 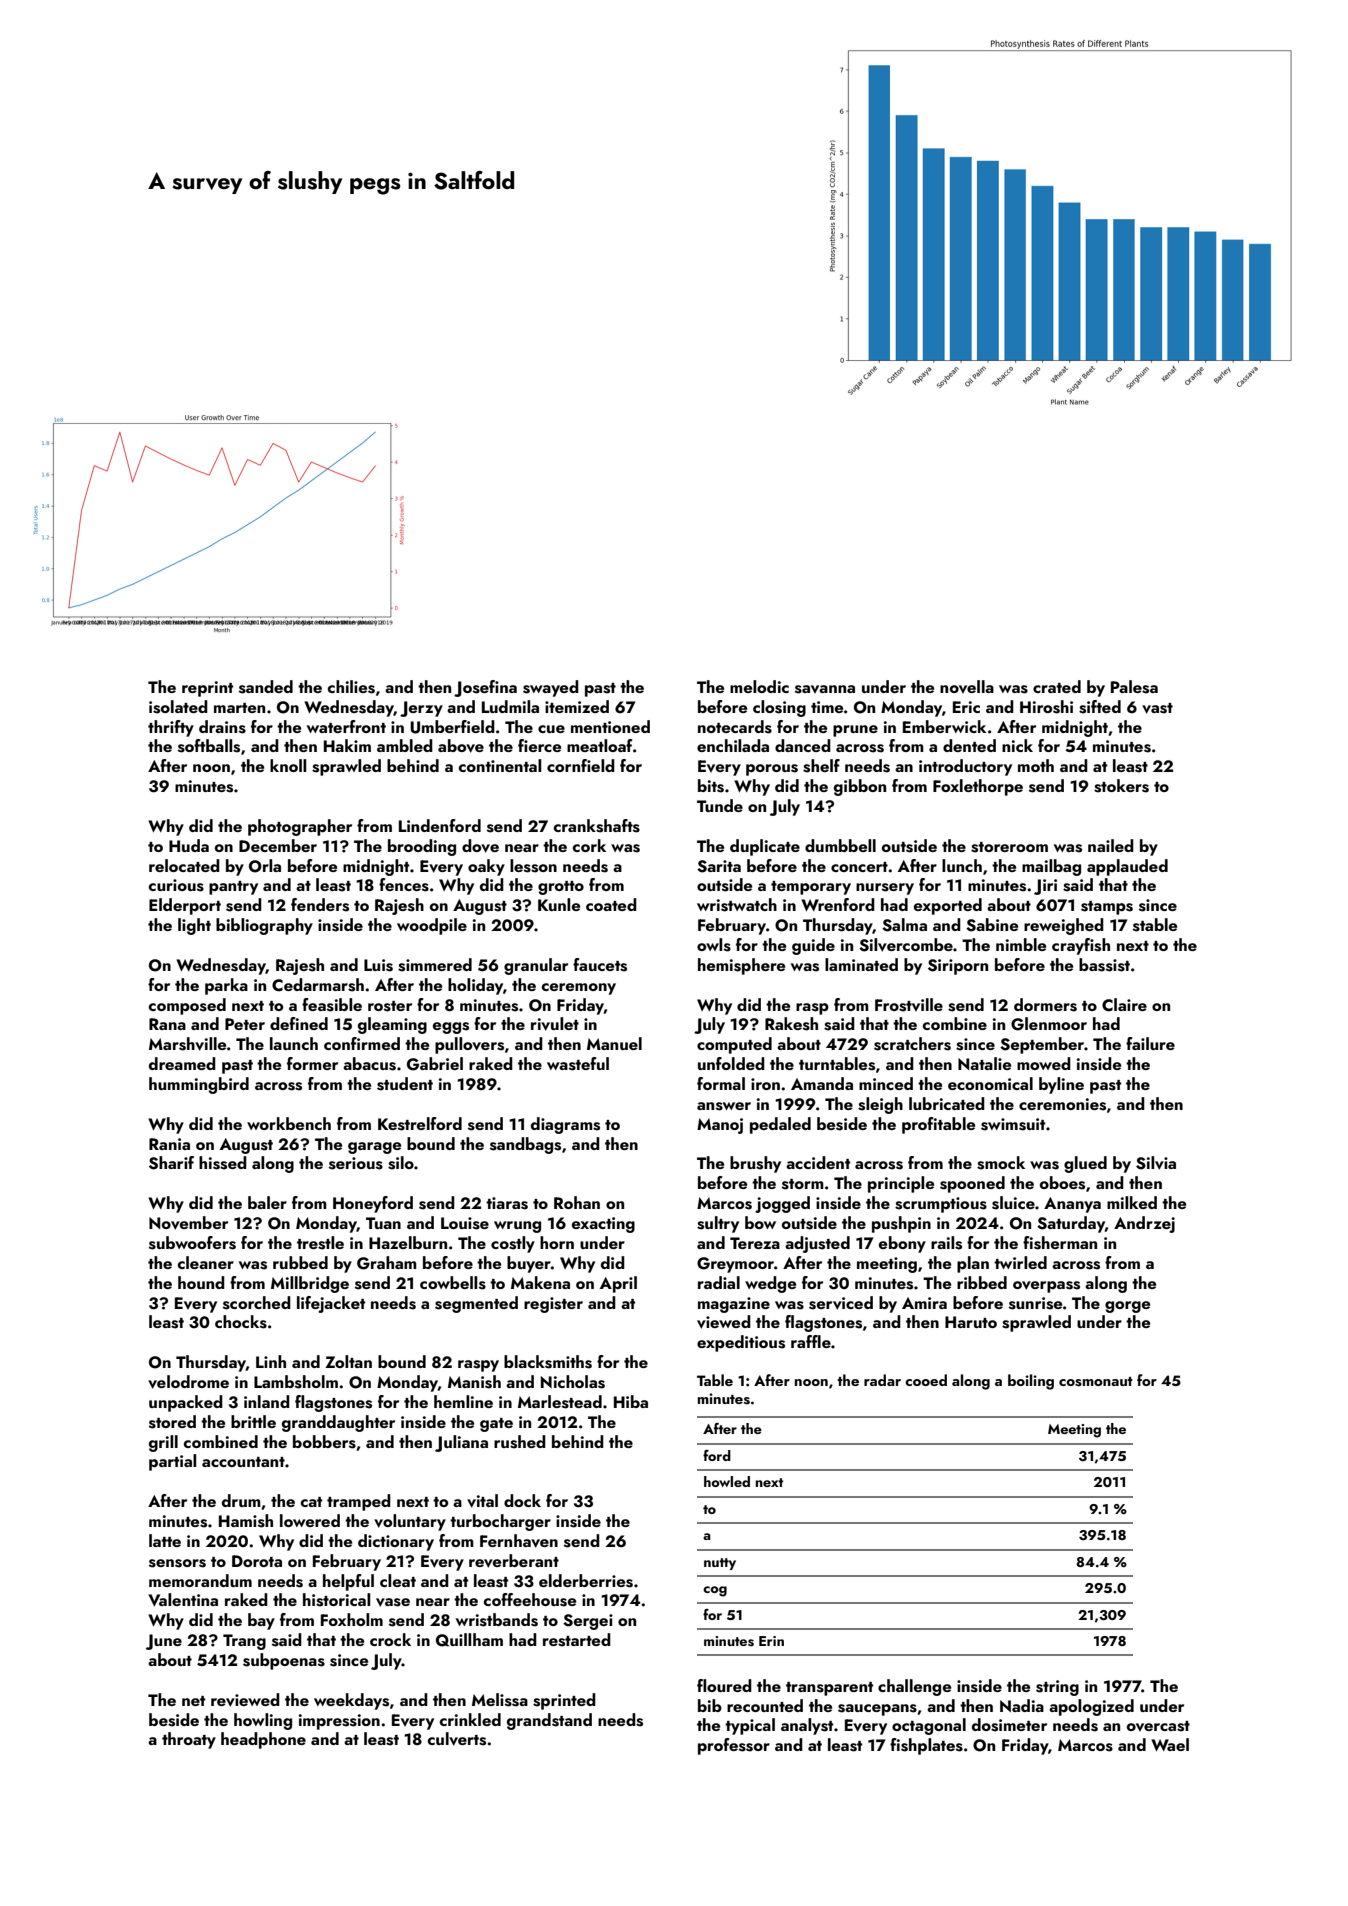 What do you see at coordinates (760, 1222) in the page?
I see `bow` at bounding box center [760, 1222].
